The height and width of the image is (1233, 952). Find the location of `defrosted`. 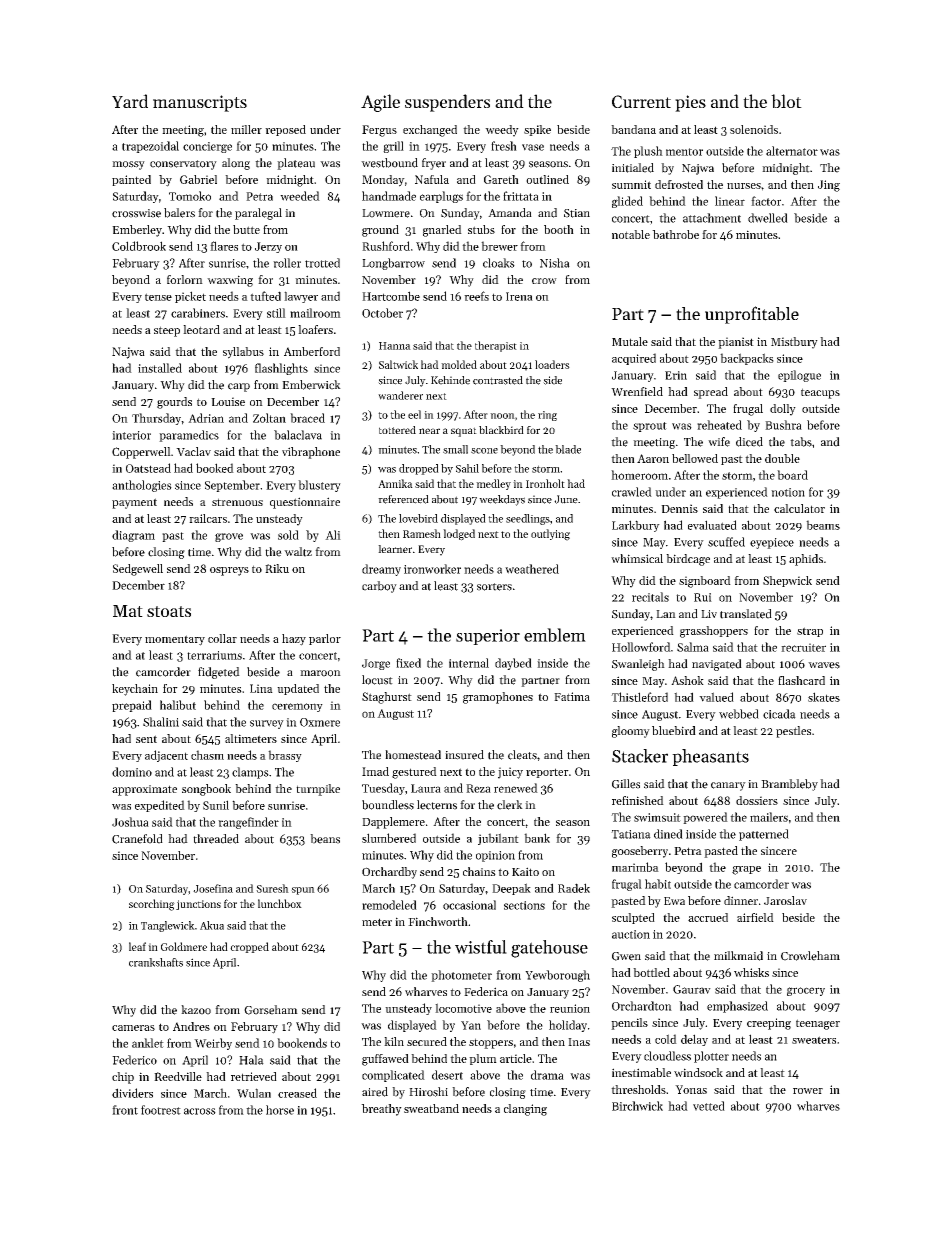

defrosted is located at coordinates (679, 184).
